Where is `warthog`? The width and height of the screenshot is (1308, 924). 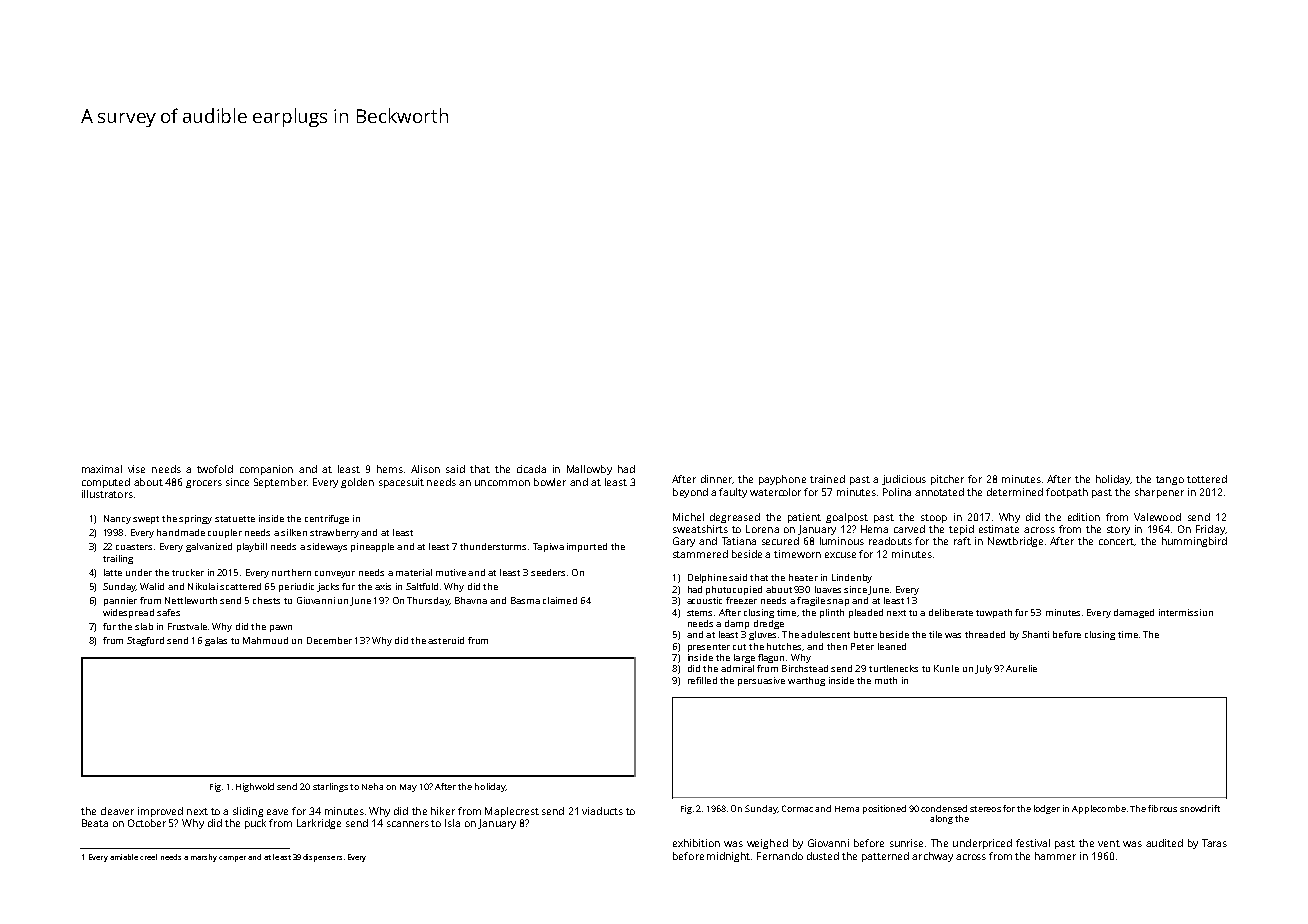 warthog is located at coordinates (806, 681).
